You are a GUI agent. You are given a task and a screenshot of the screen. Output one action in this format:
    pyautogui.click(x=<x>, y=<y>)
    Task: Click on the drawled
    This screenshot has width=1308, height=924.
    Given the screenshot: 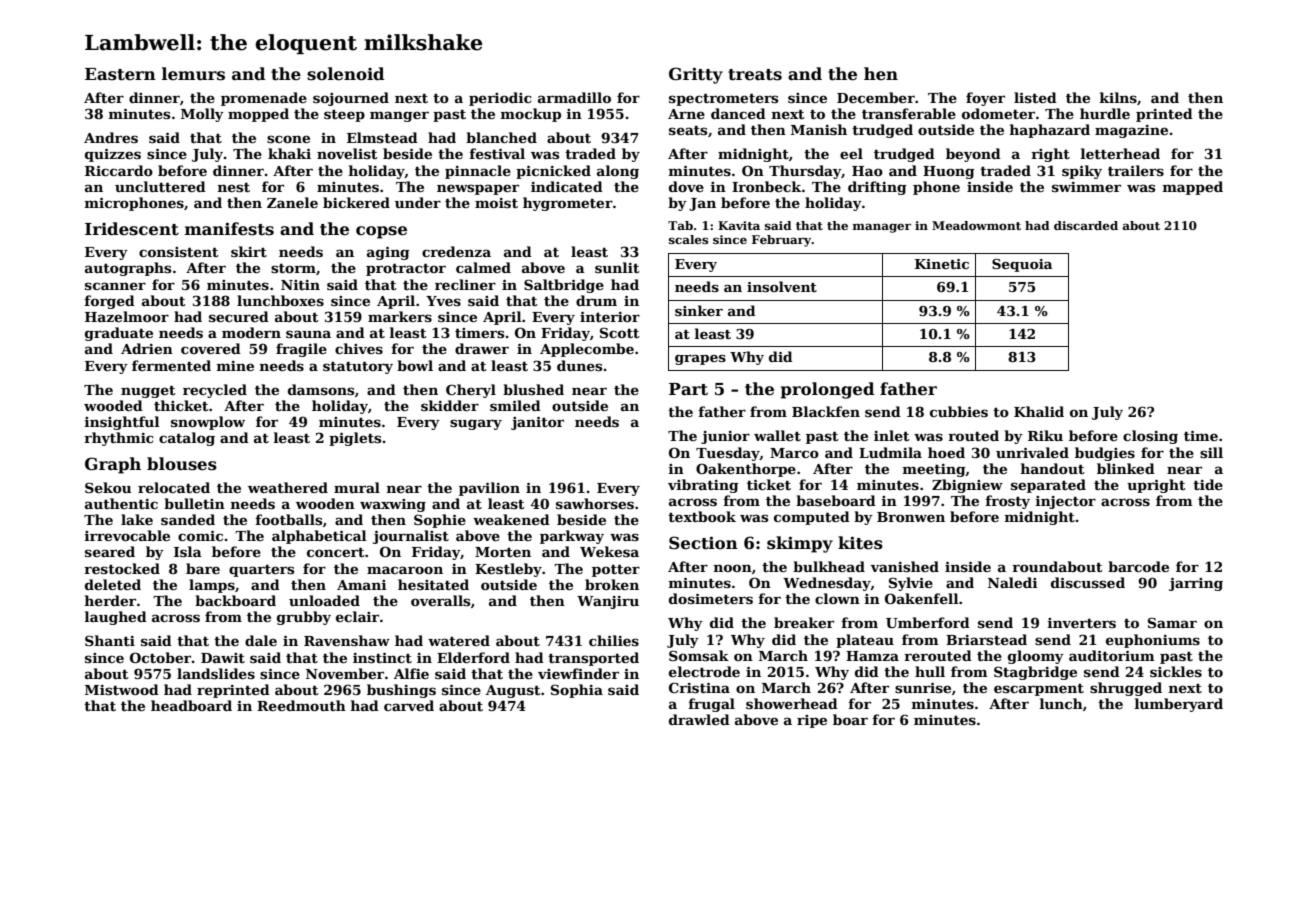 What is the action you would take?
    pyautogui.click(x=699, y=719)
